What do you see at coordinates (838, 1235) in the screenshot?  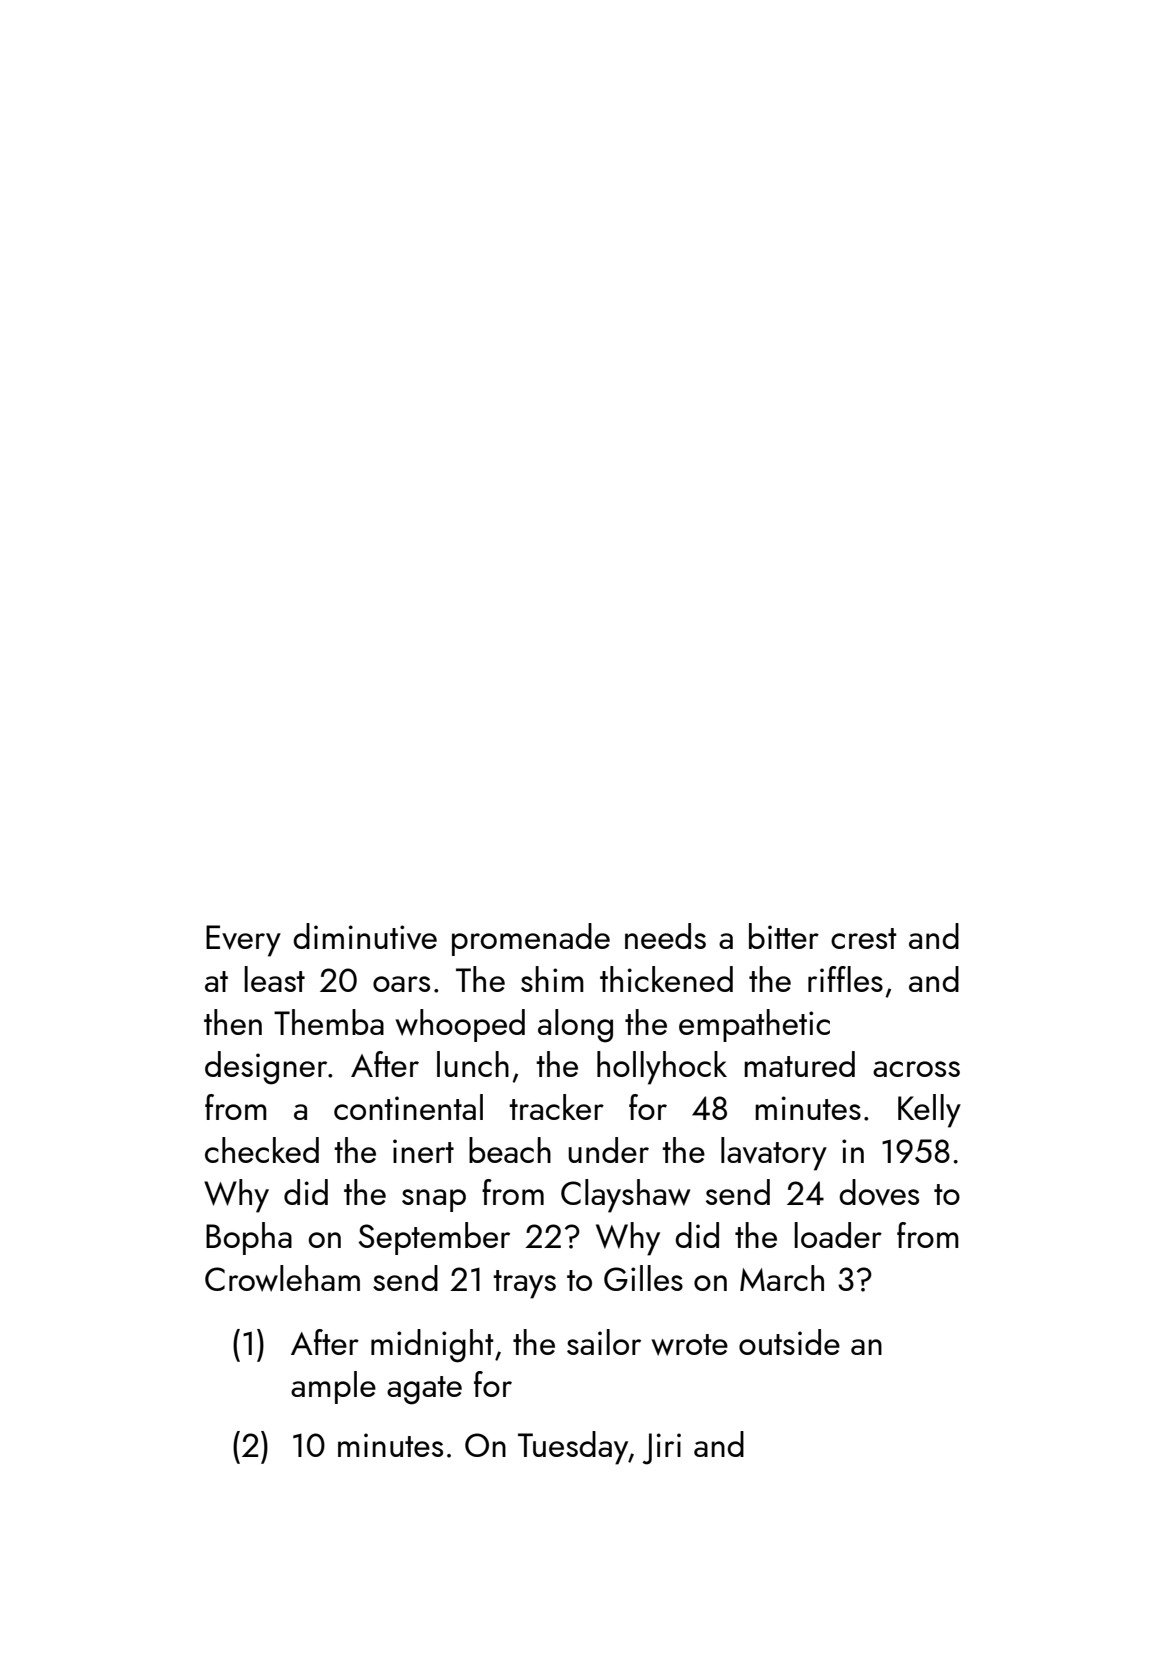 I see `loader` at bounding box center [838, 1235].
